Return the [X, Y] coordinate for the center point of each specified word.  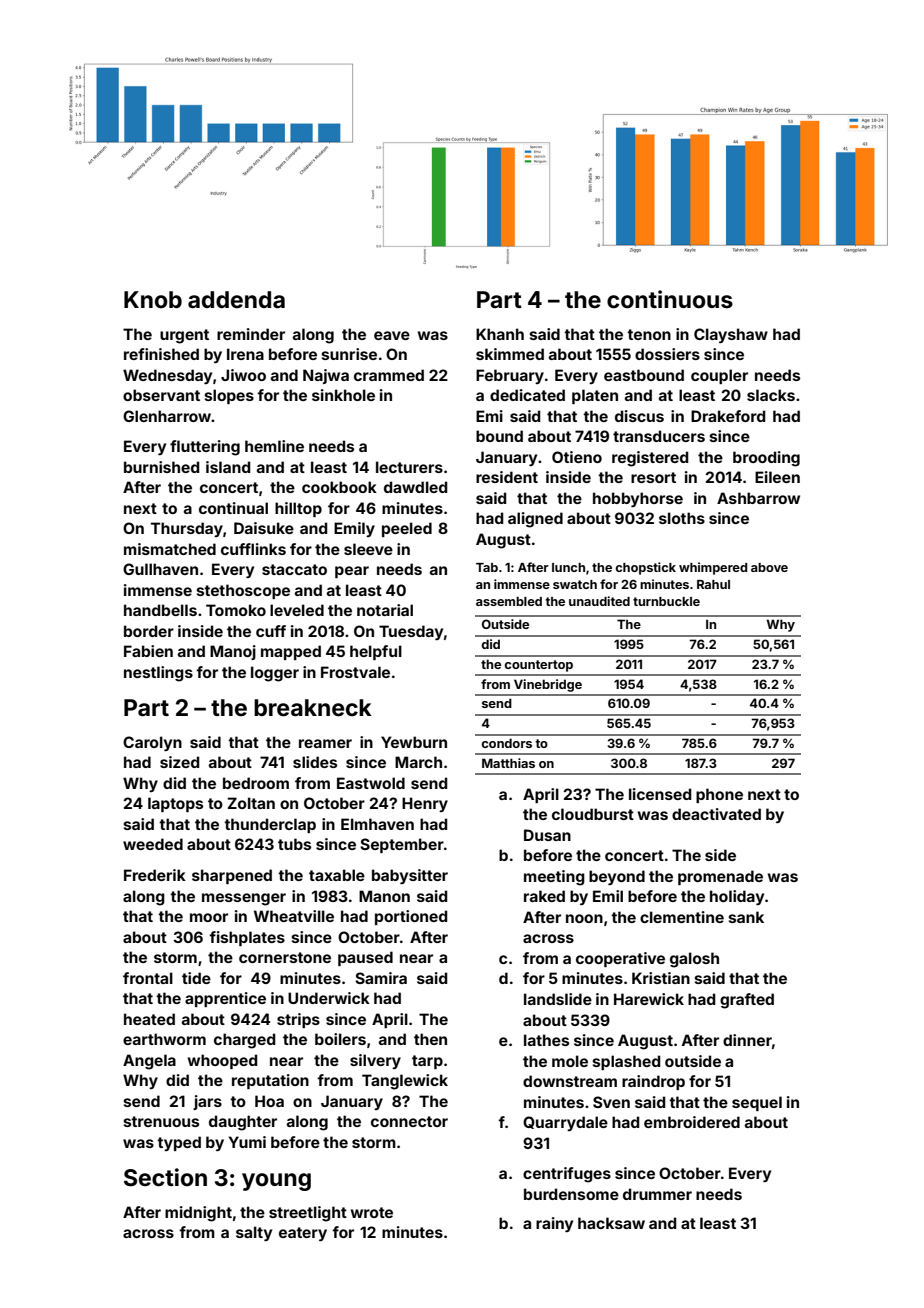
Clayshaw [731, 335]
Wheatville [294, 916]
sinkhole [343, 395]
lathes [546, 1040]
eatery [303, 1234]
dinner [747, 1040]
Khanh [500, 334]
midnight [198, 1214]
